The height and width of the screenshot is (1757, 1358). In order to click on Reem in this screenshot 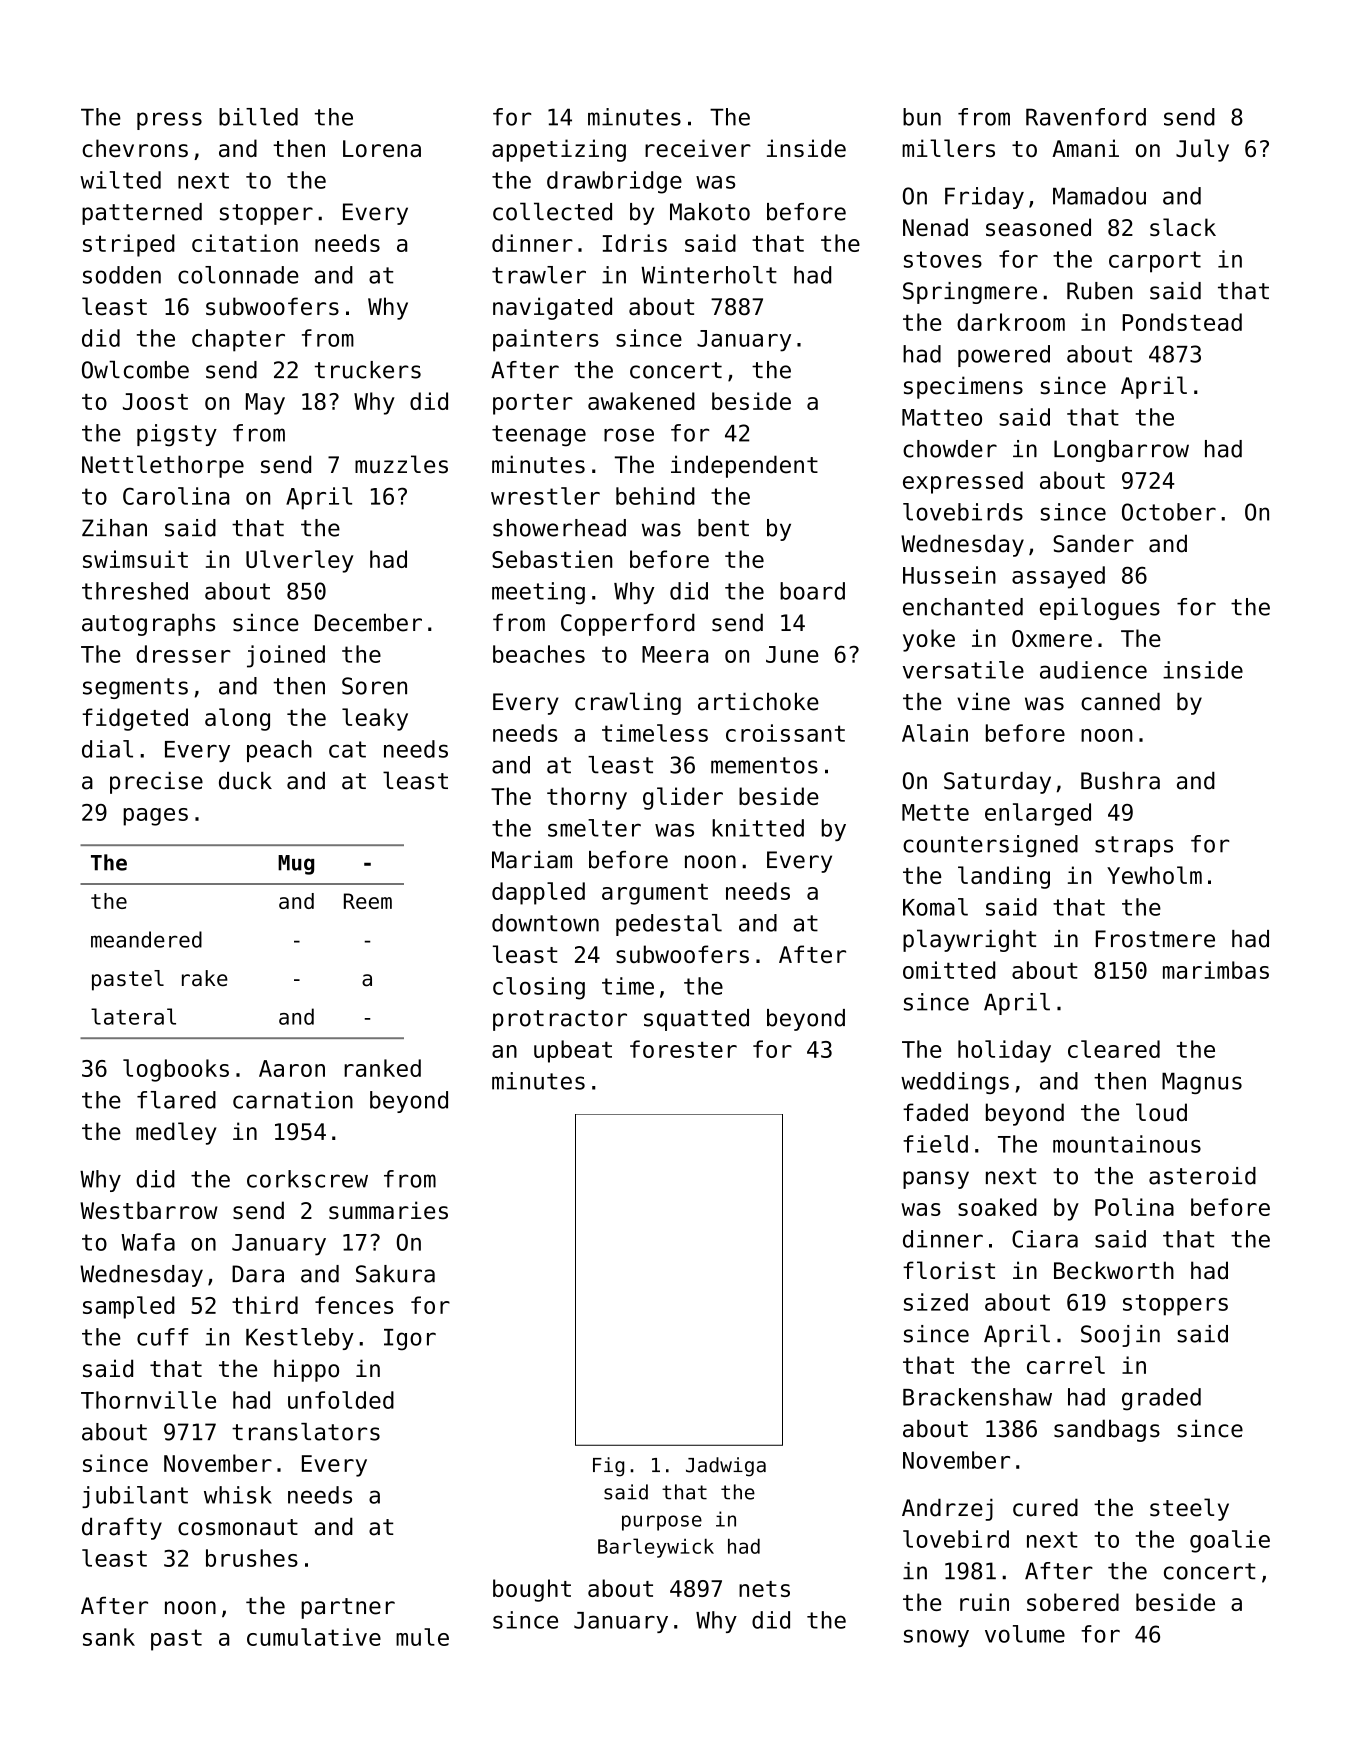, I will do `click(368, 901)`.
